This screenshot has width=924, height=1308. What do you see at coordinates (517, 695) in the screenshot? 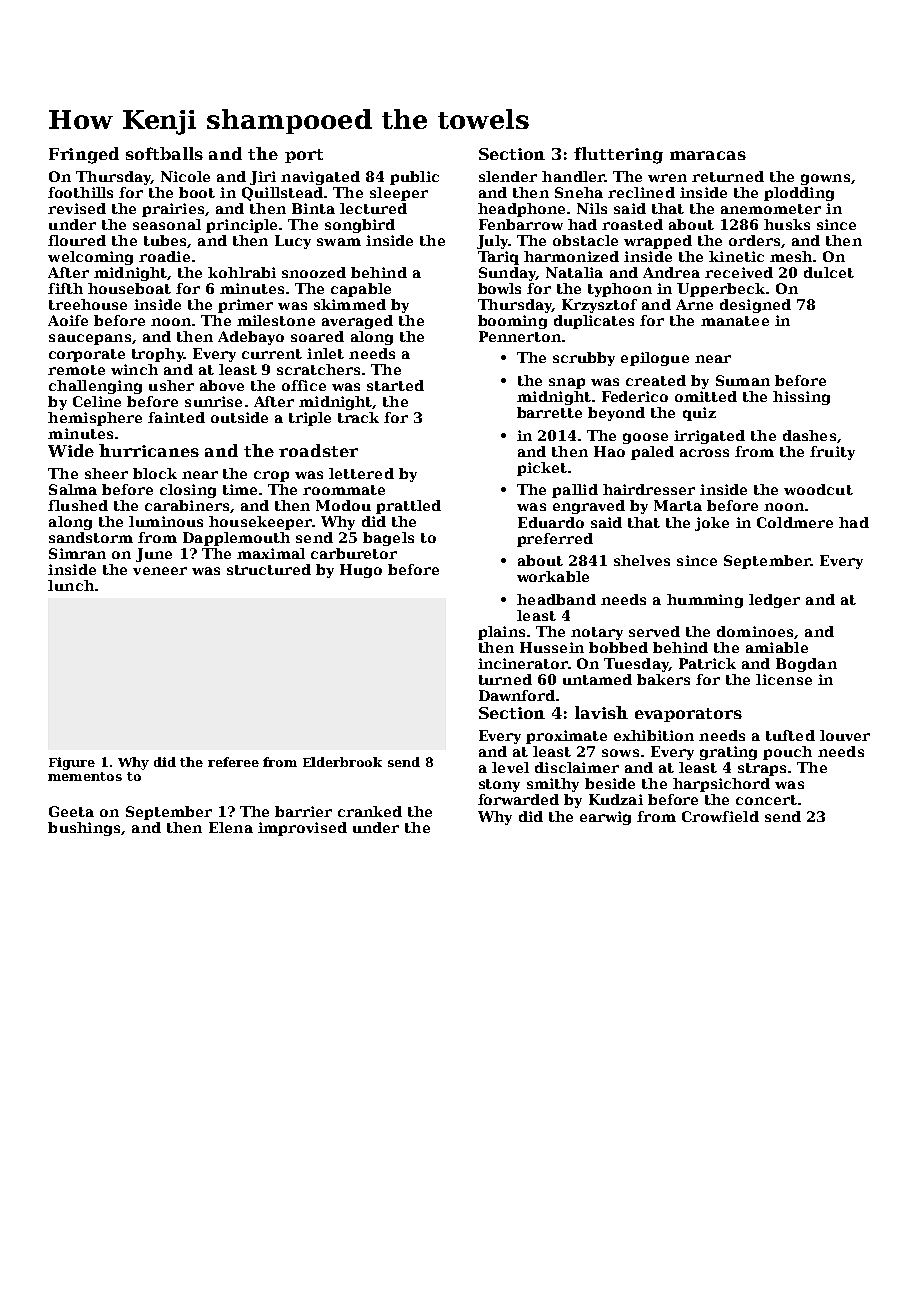
I see `Dawnford` at bounding box center [517, 695].
